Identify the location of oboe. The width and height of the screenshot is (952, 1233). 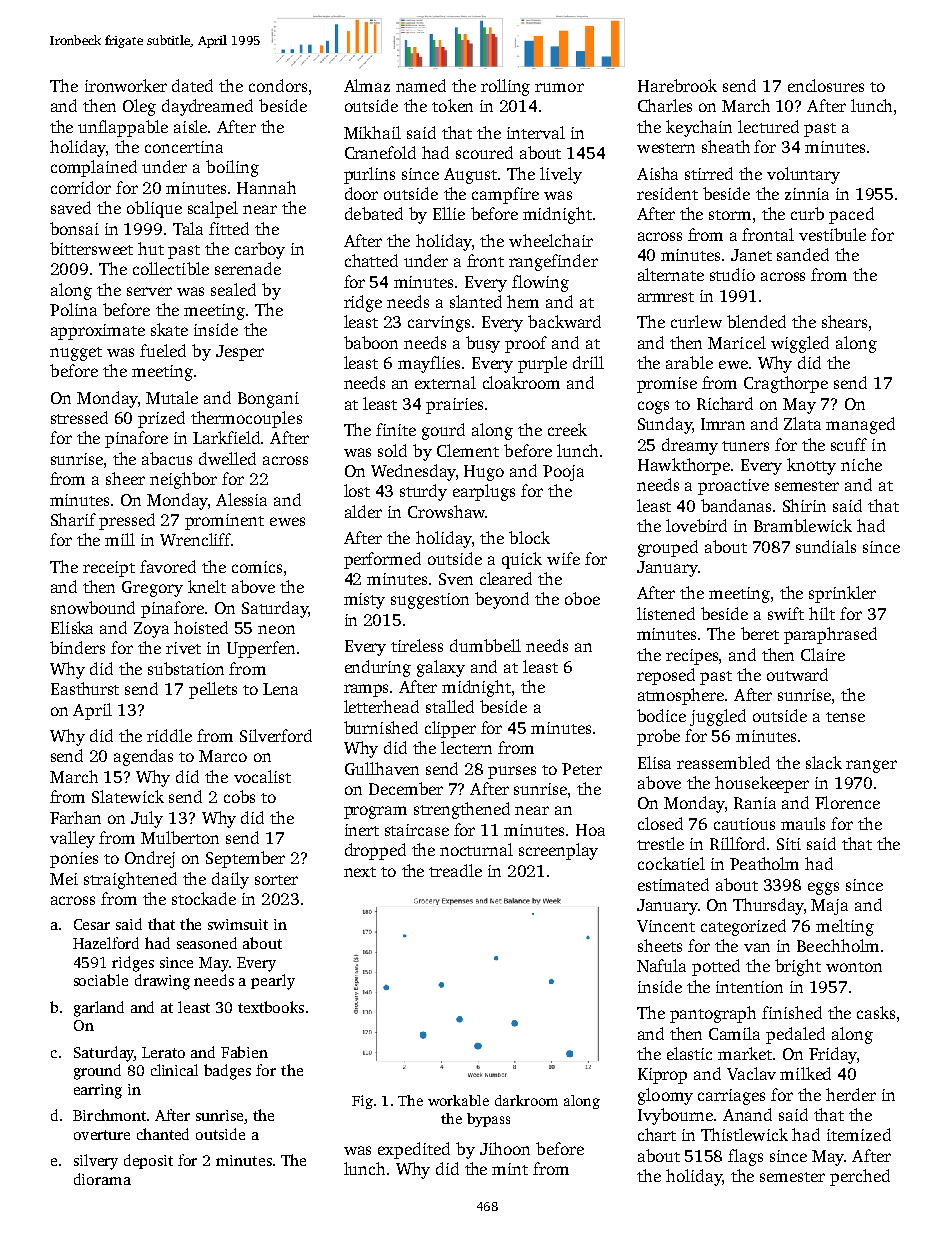
(582, 598).
